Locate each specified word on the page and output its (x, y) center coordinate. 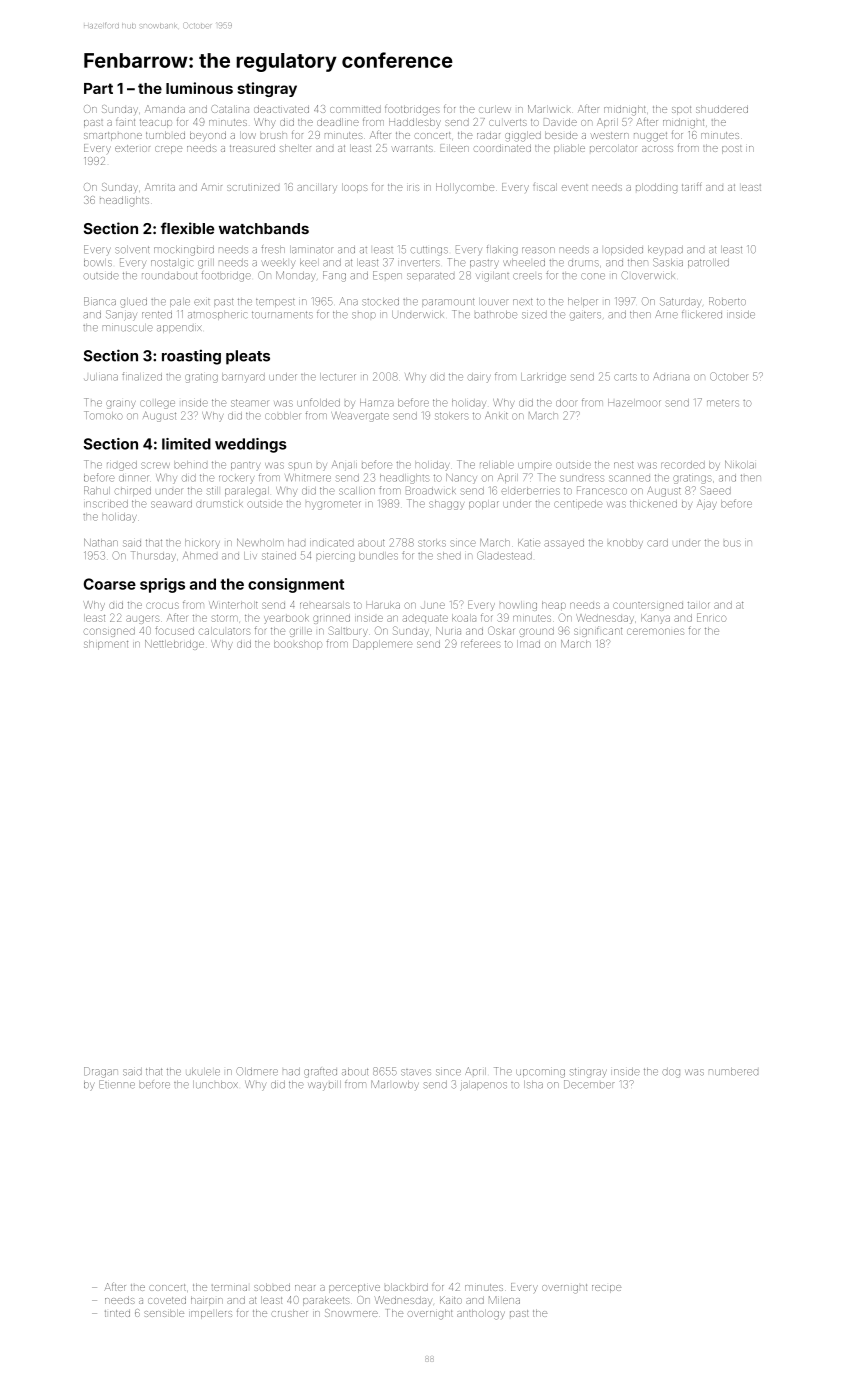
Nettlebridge (174, 645)
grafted (320, 1073)
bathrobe (496, 315)
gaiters (585, 316)
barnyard (243, 378)
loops (355, 188)
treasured (252, 148)
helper (583, 302)
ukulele (203, 1072)
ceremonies (655, 631)
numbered (733, 1072)
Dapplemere (382, 644)
